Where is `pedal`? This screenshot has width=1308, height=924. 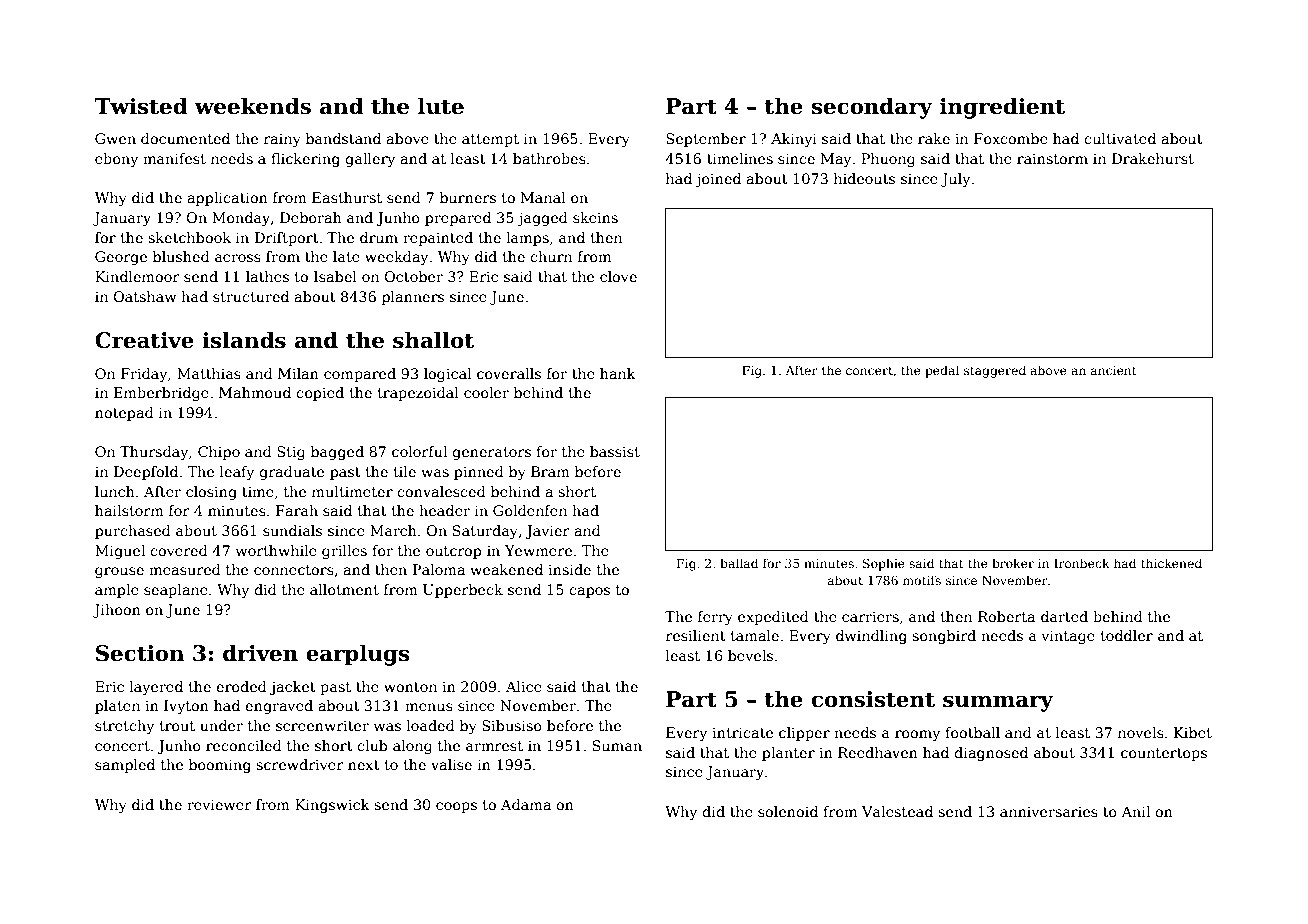
pedal is located at coordinates (942, 371).
